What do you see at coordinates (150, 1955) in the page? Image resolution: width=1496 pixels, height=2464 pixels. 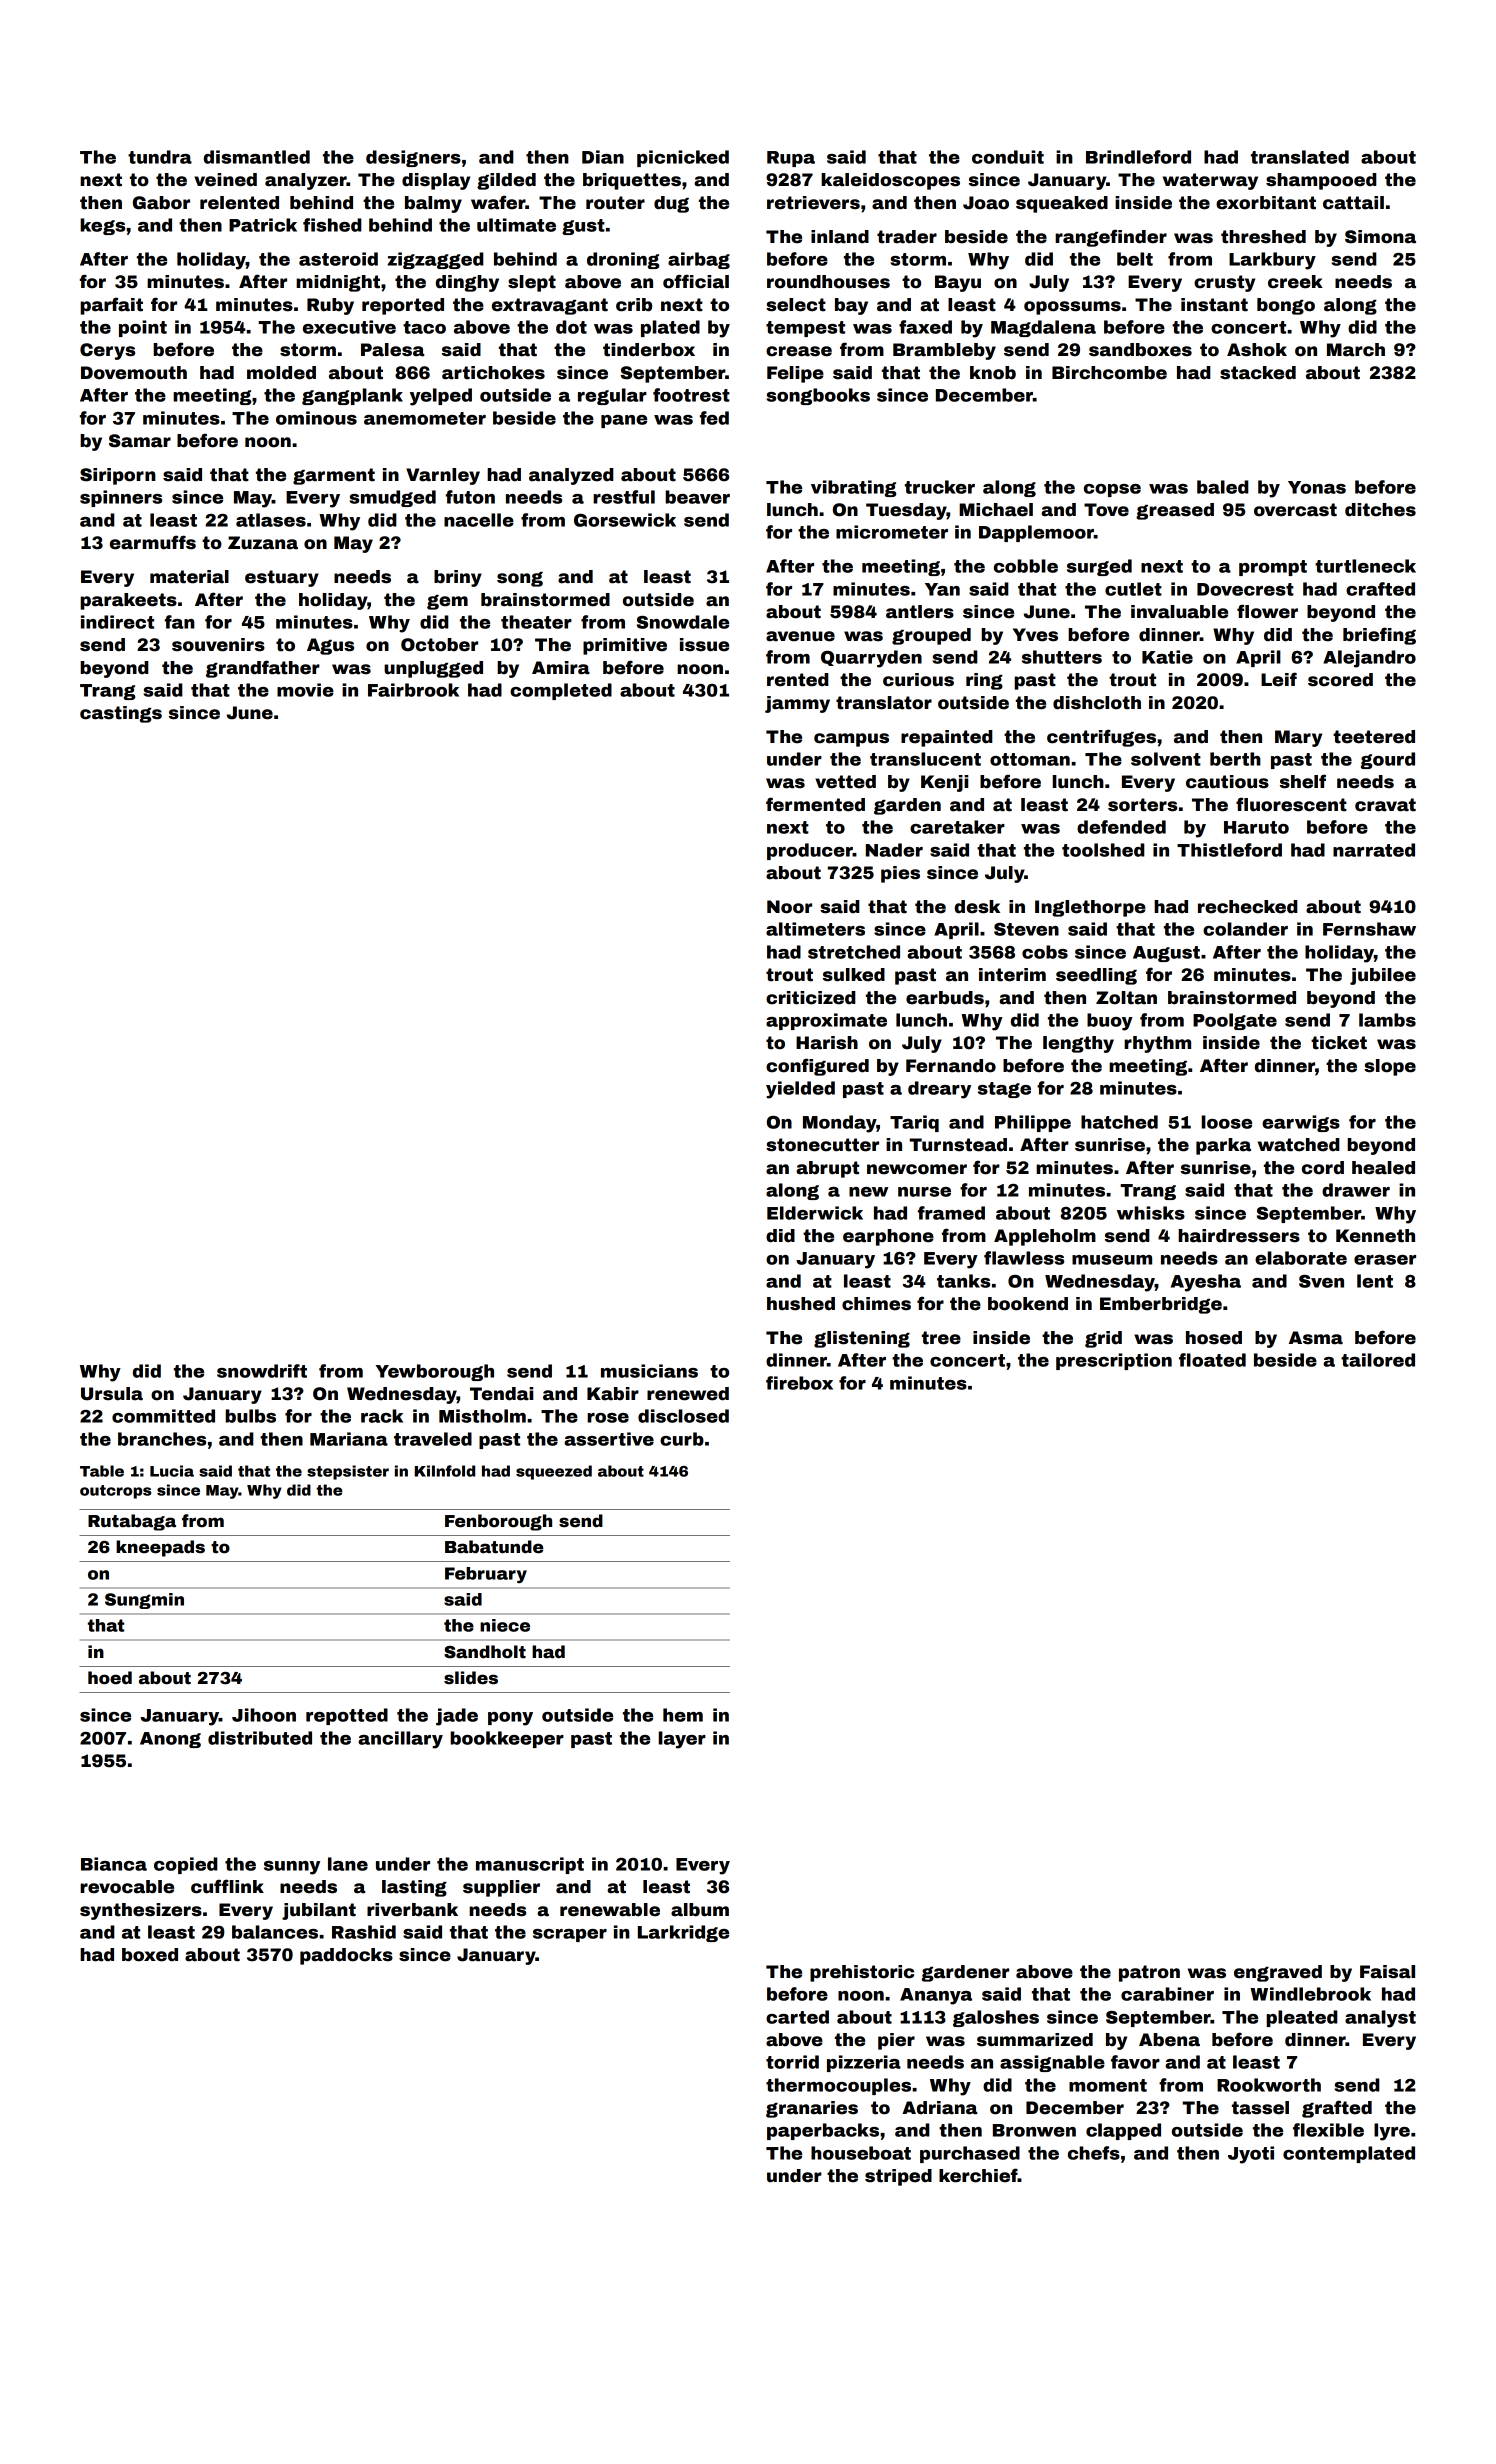 I see `boxed` at bounding box center [150, 1955].
